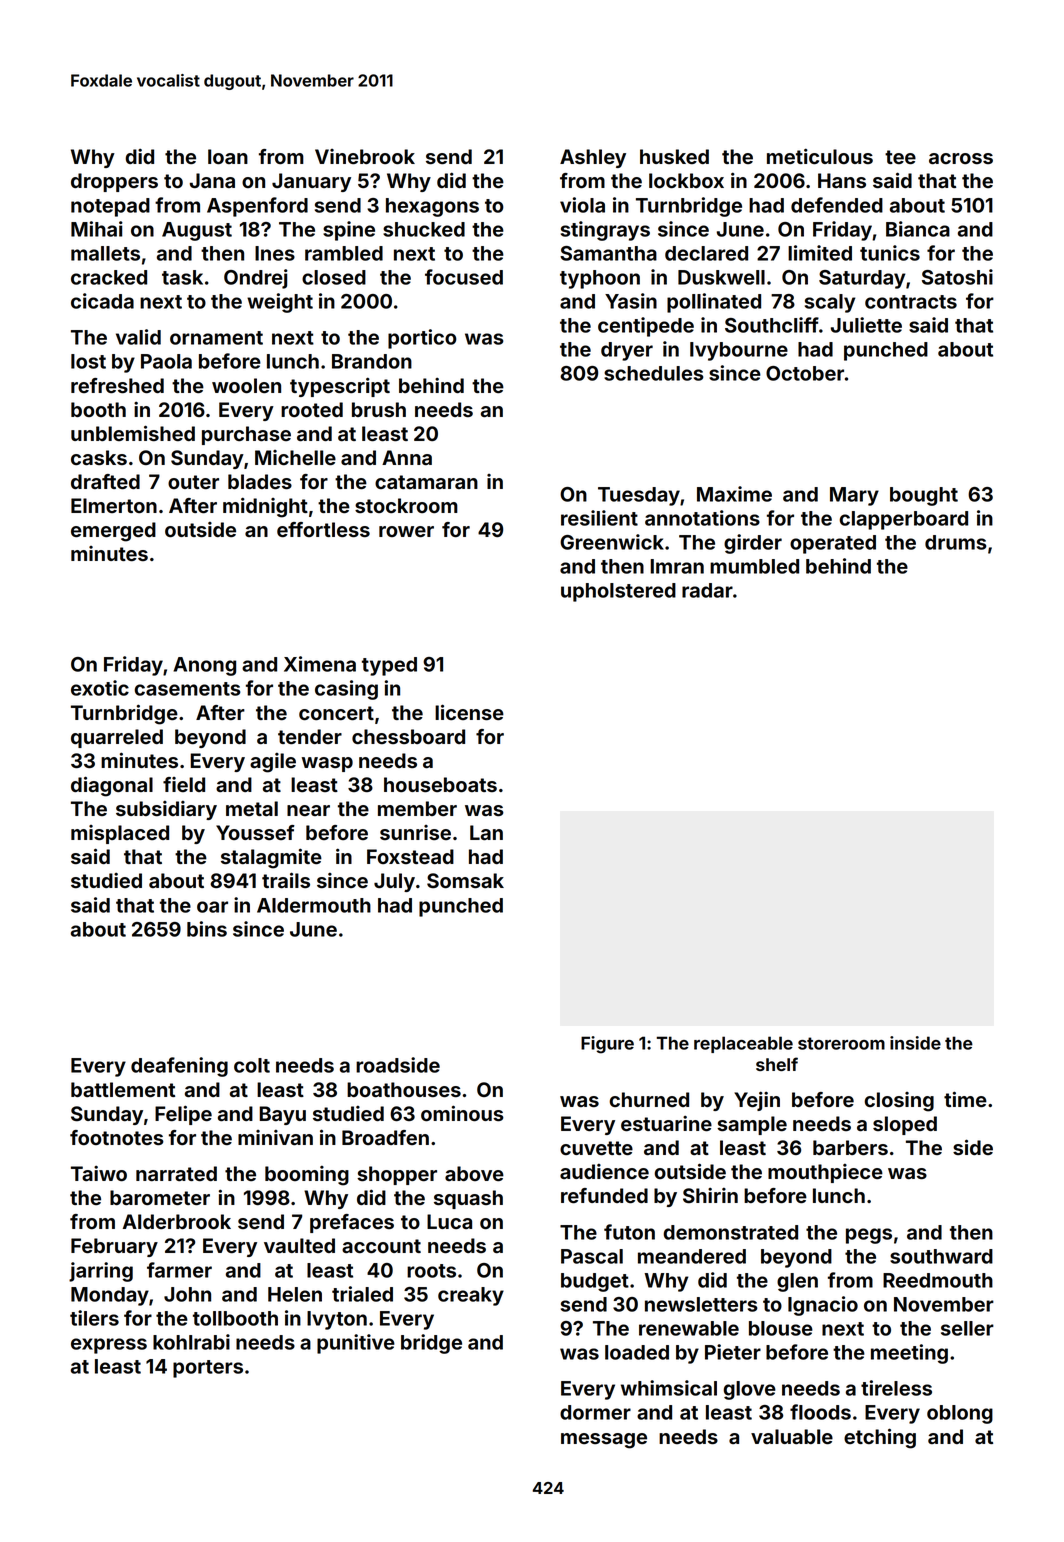 The width and height of the image is (1064, 1542). I want to click on dryer, so click(627, 351).
